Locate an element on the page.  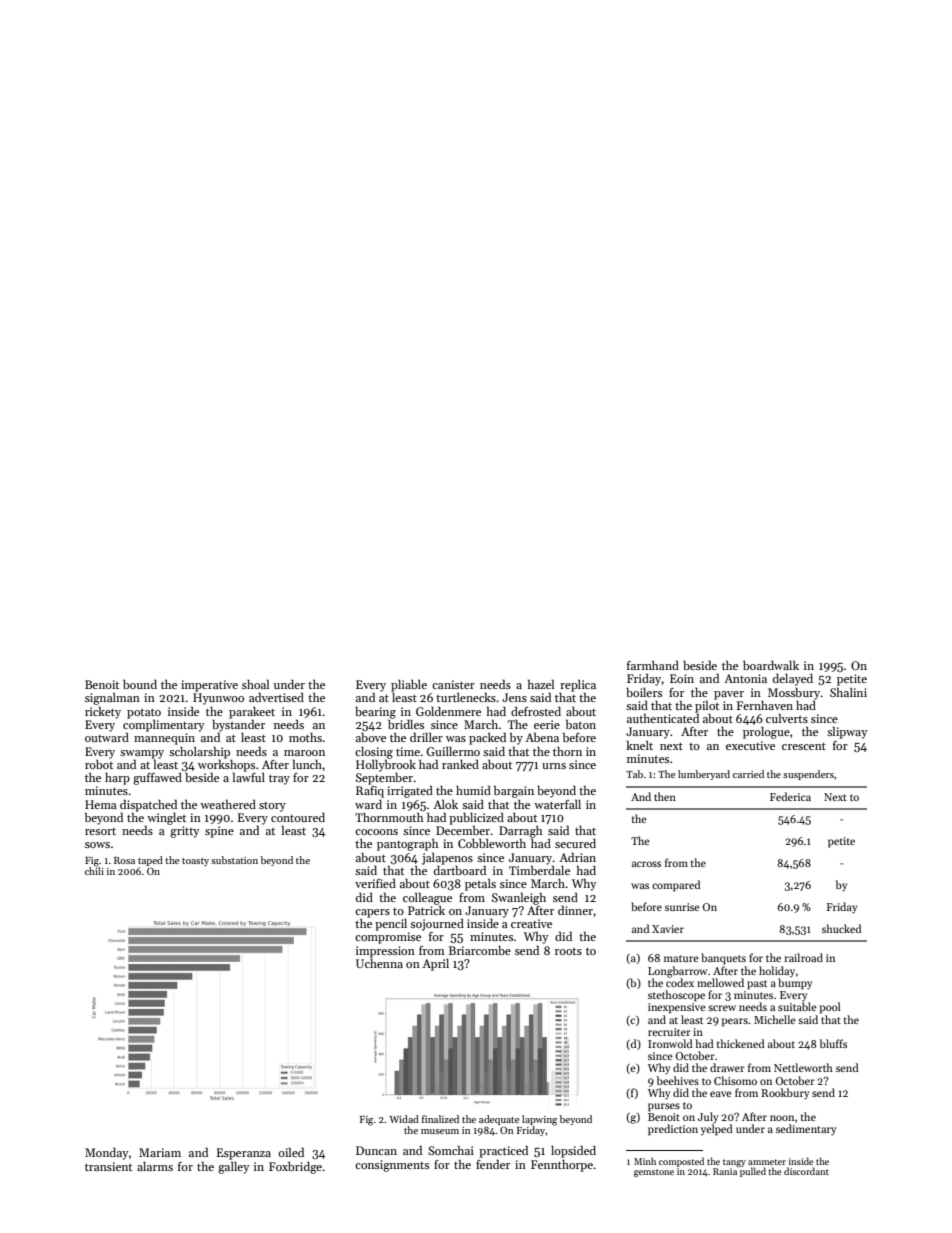
Uchenna is located at coordinates (379, 963).
